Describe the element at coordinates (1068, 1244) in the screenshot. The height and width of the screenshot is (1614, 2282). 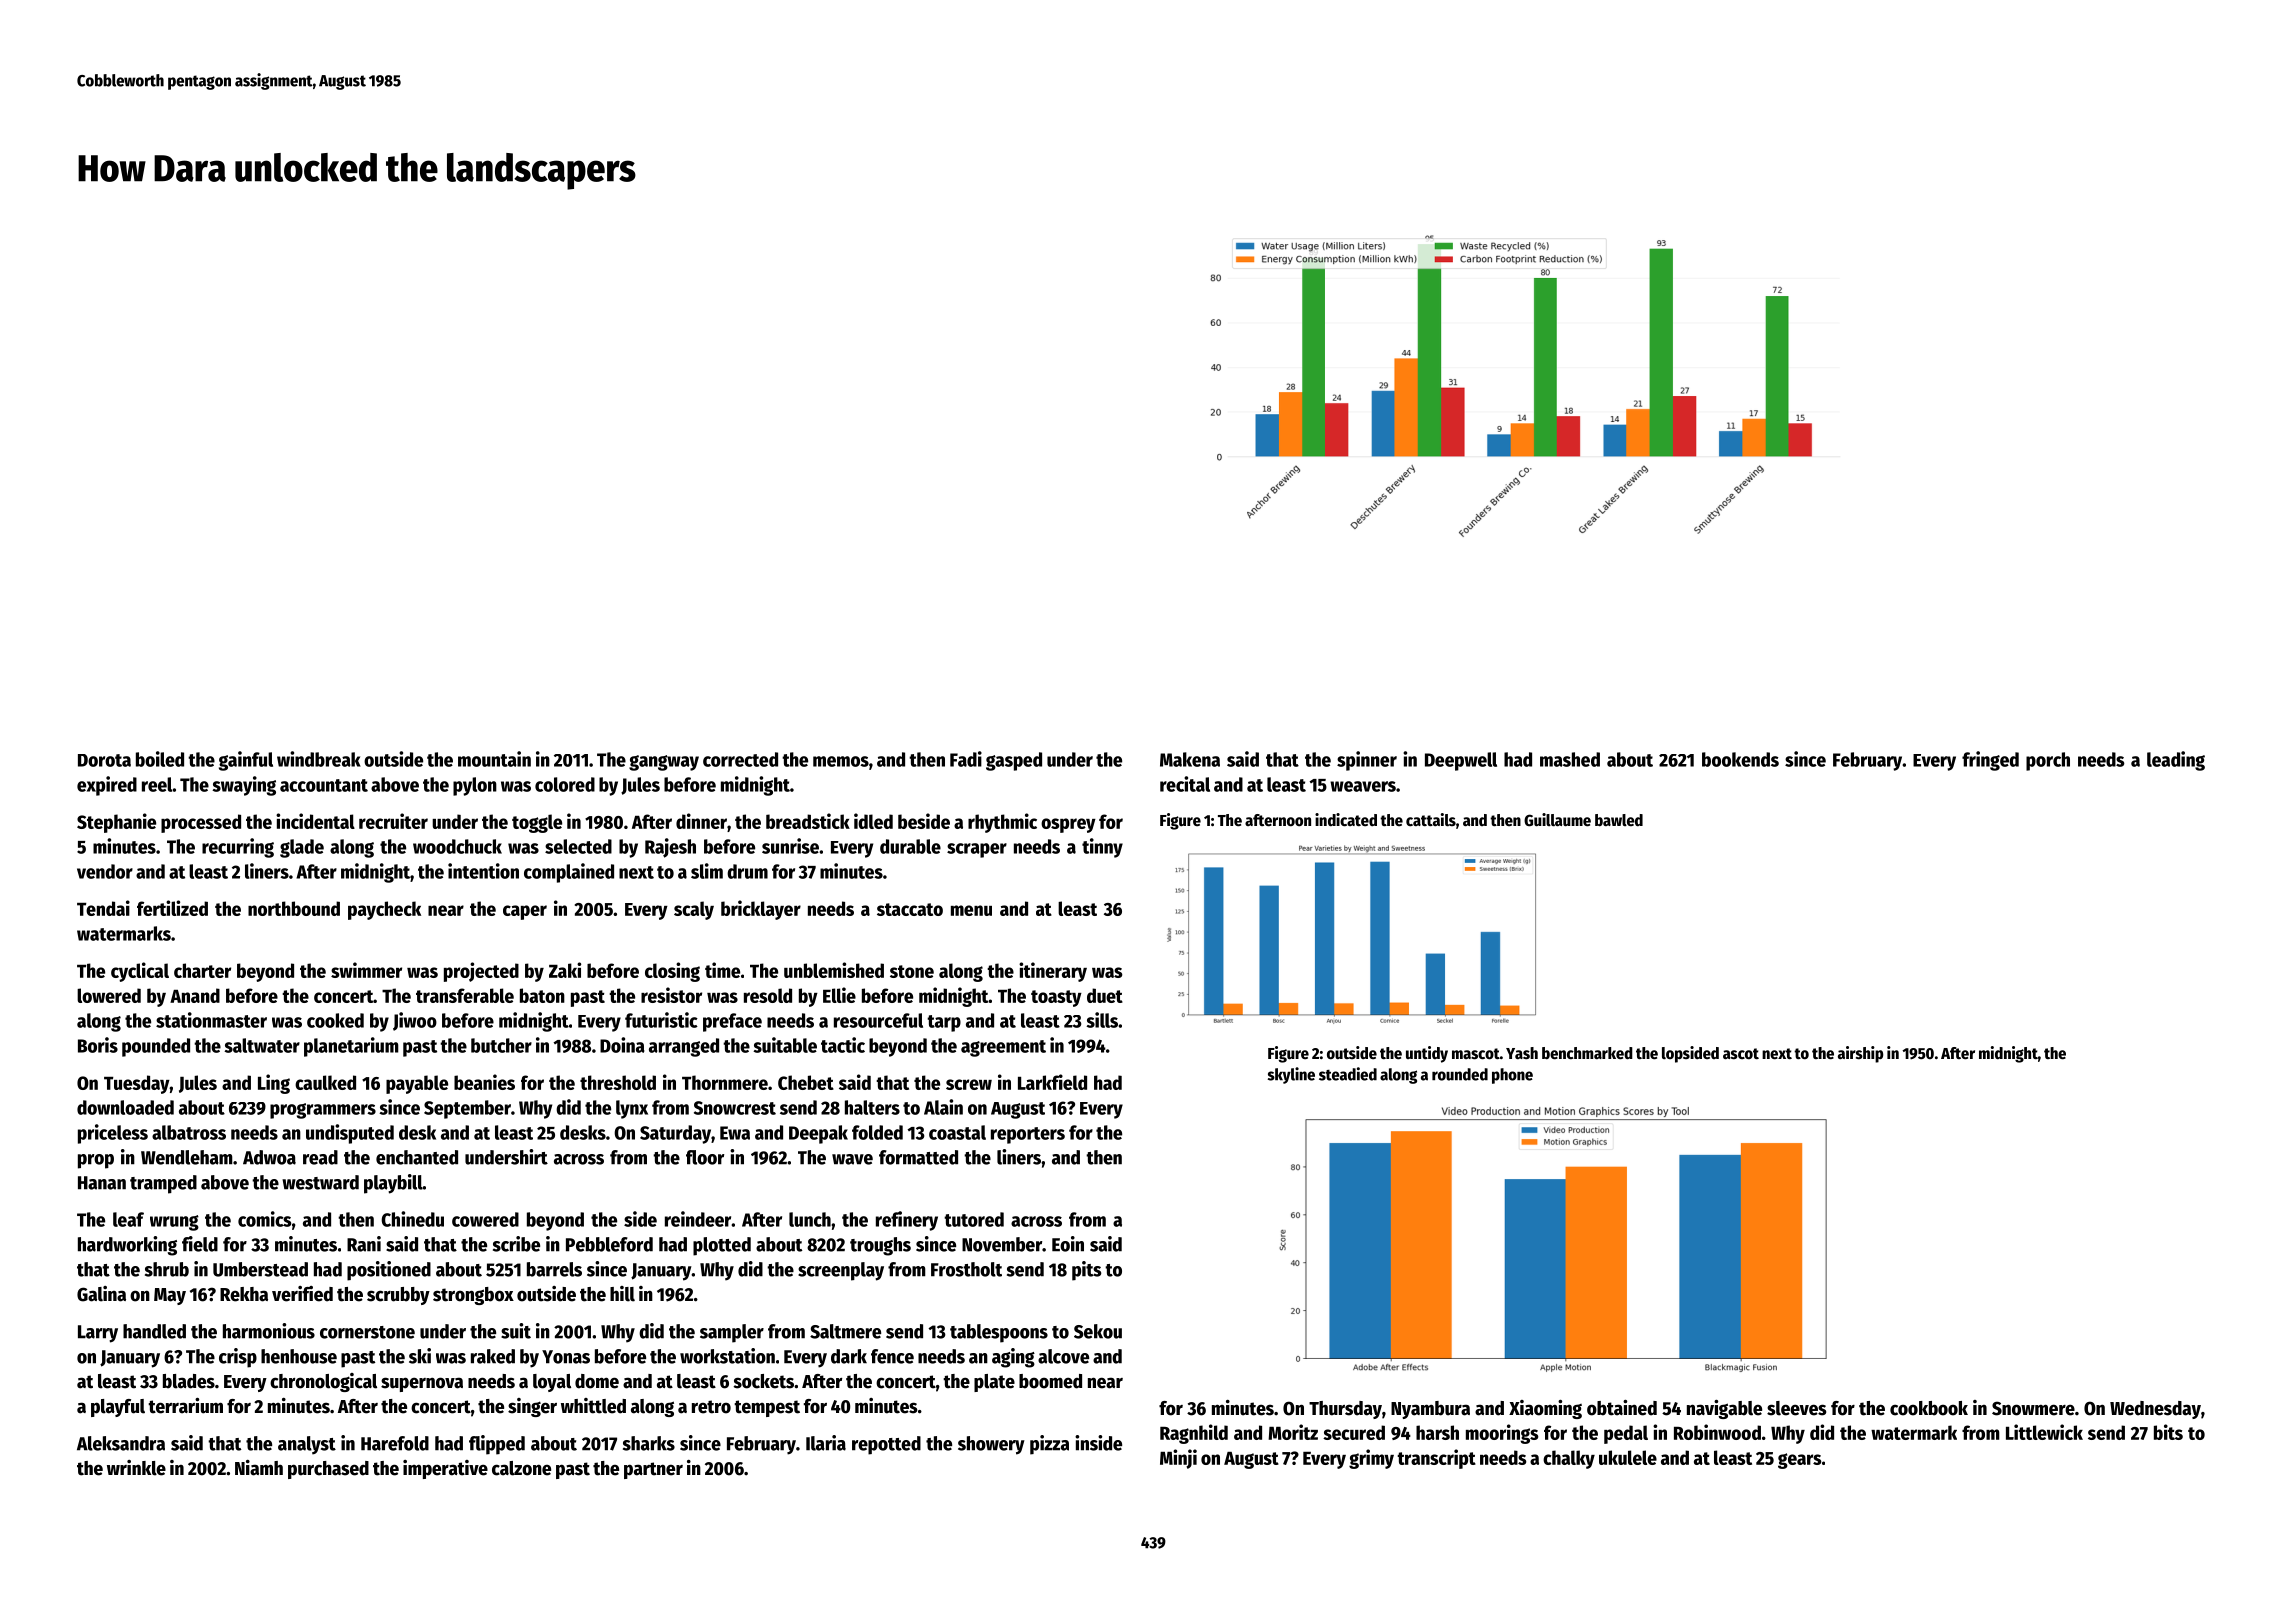
I see `Eoin` at that location.
